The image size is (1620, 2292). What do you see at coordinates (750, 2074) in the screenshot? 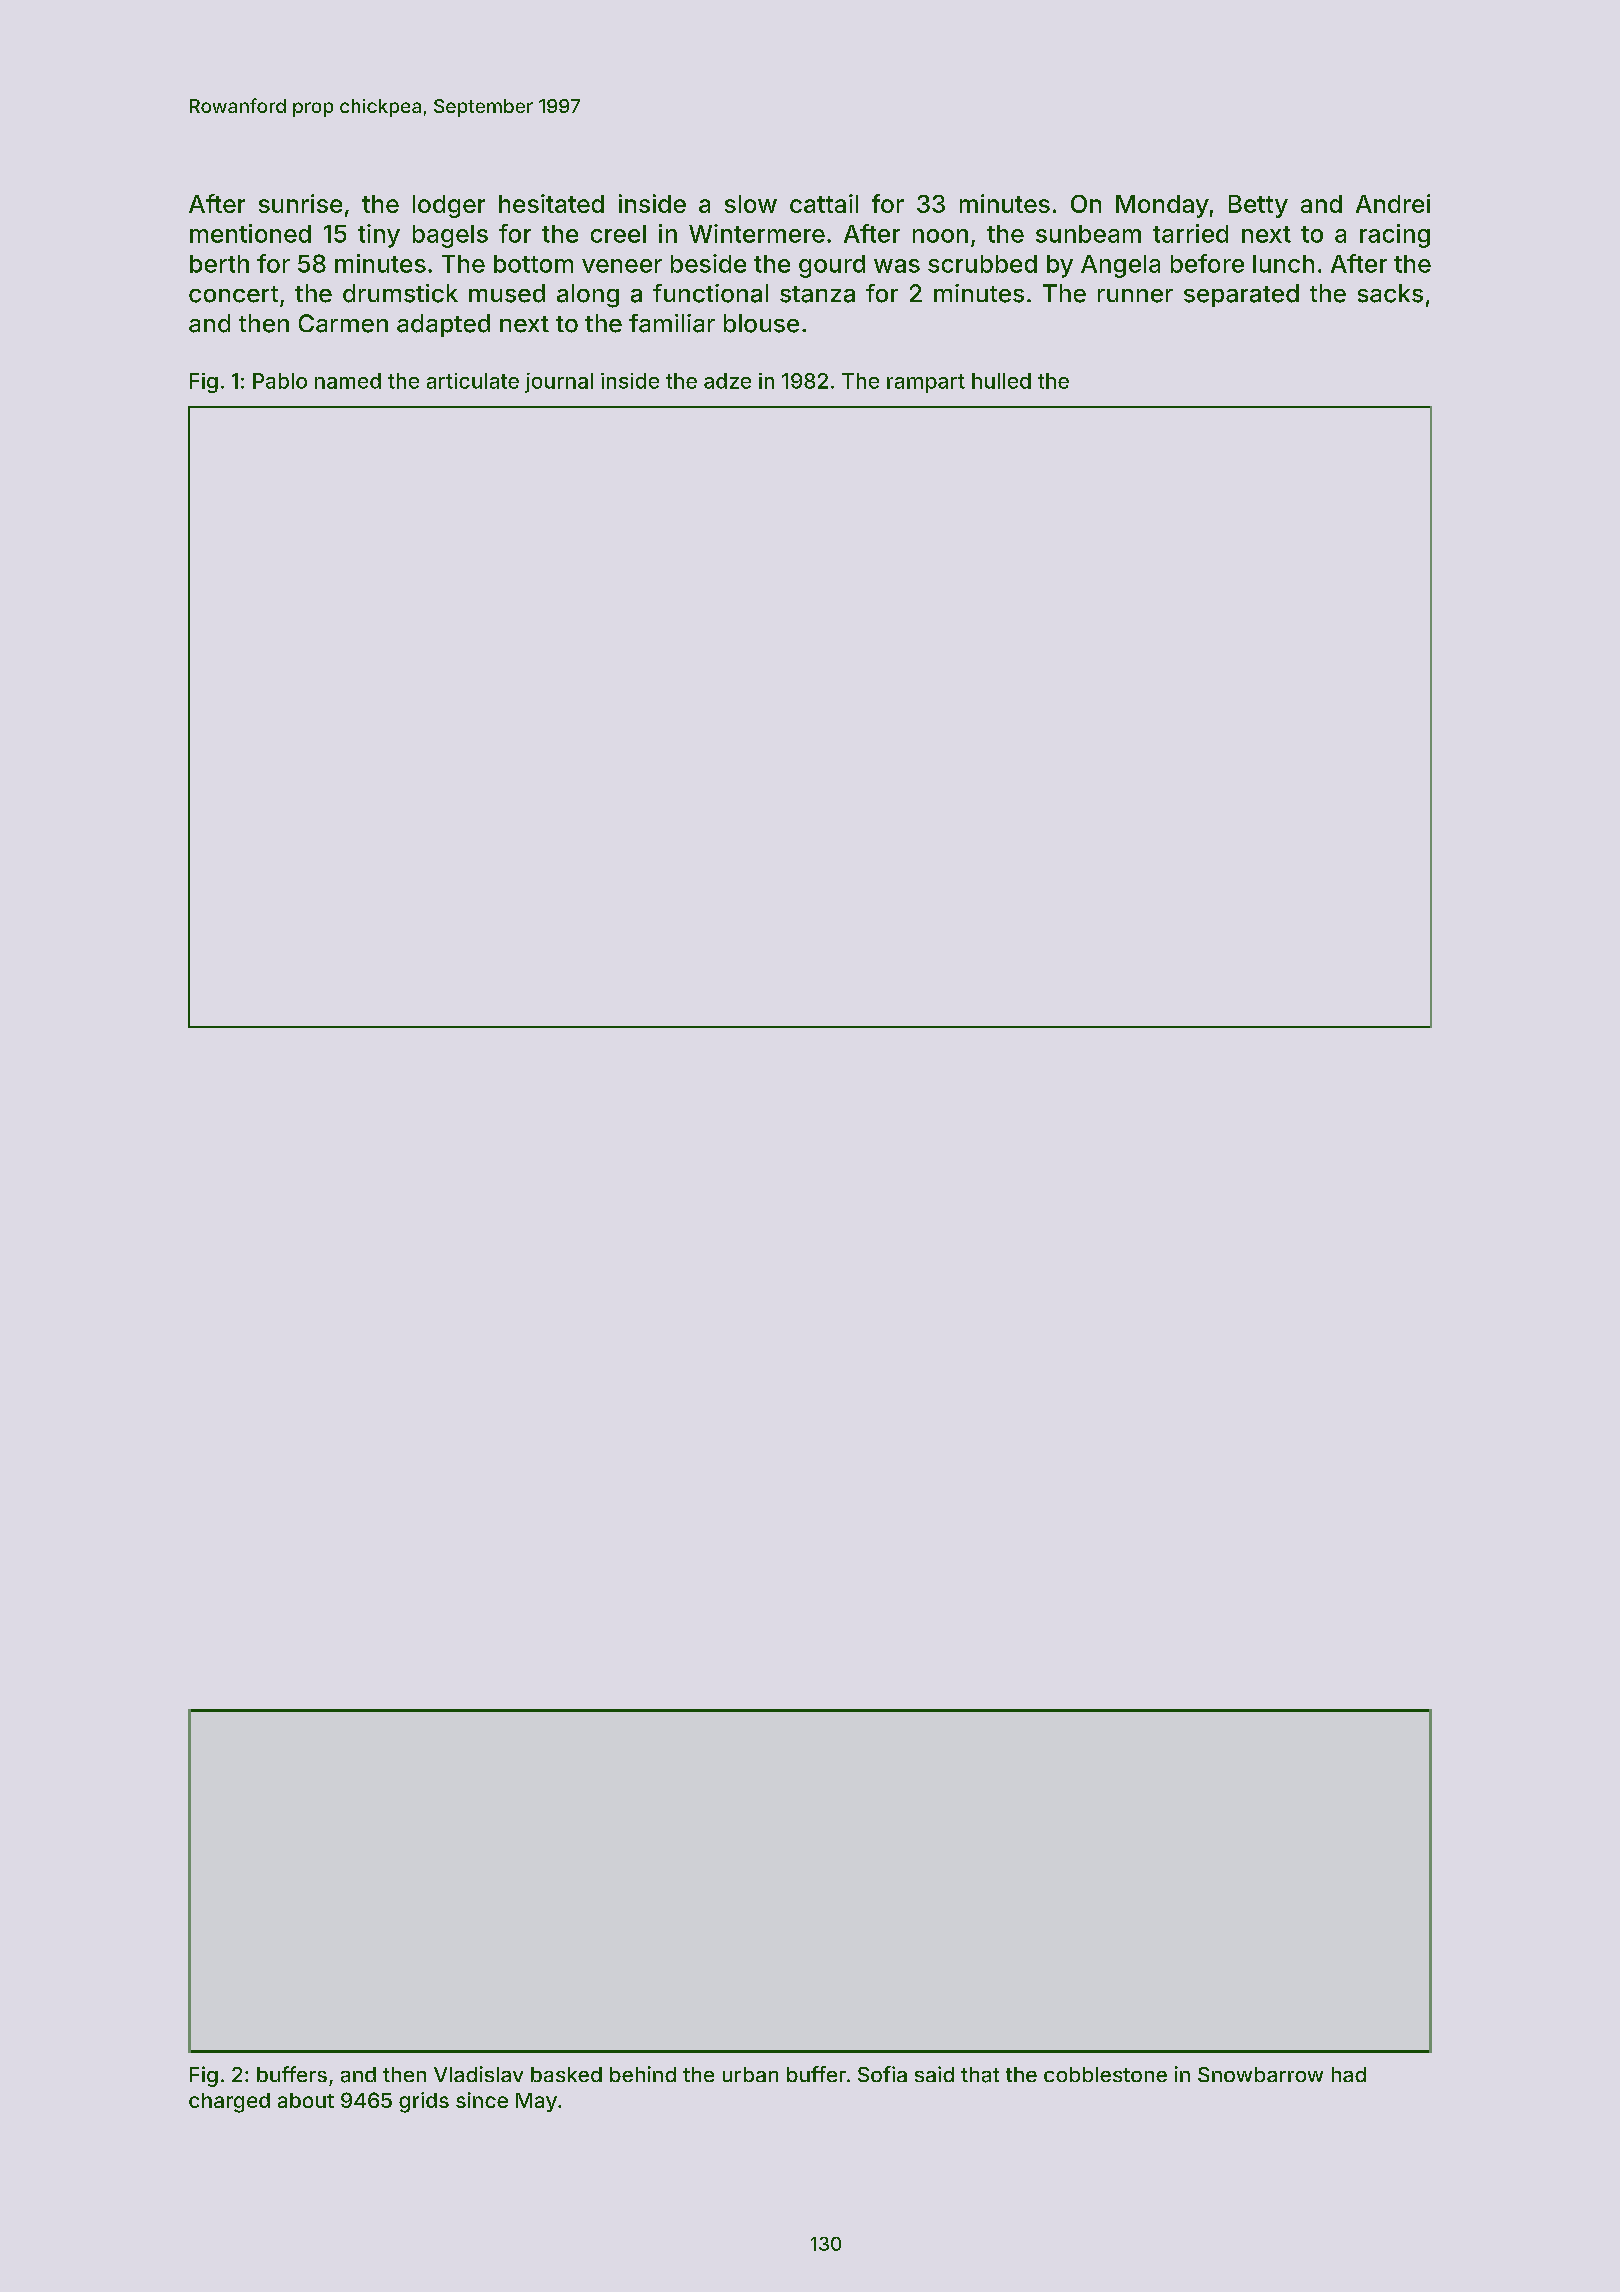
I see `urban` at bounding box center [750, 2074].
